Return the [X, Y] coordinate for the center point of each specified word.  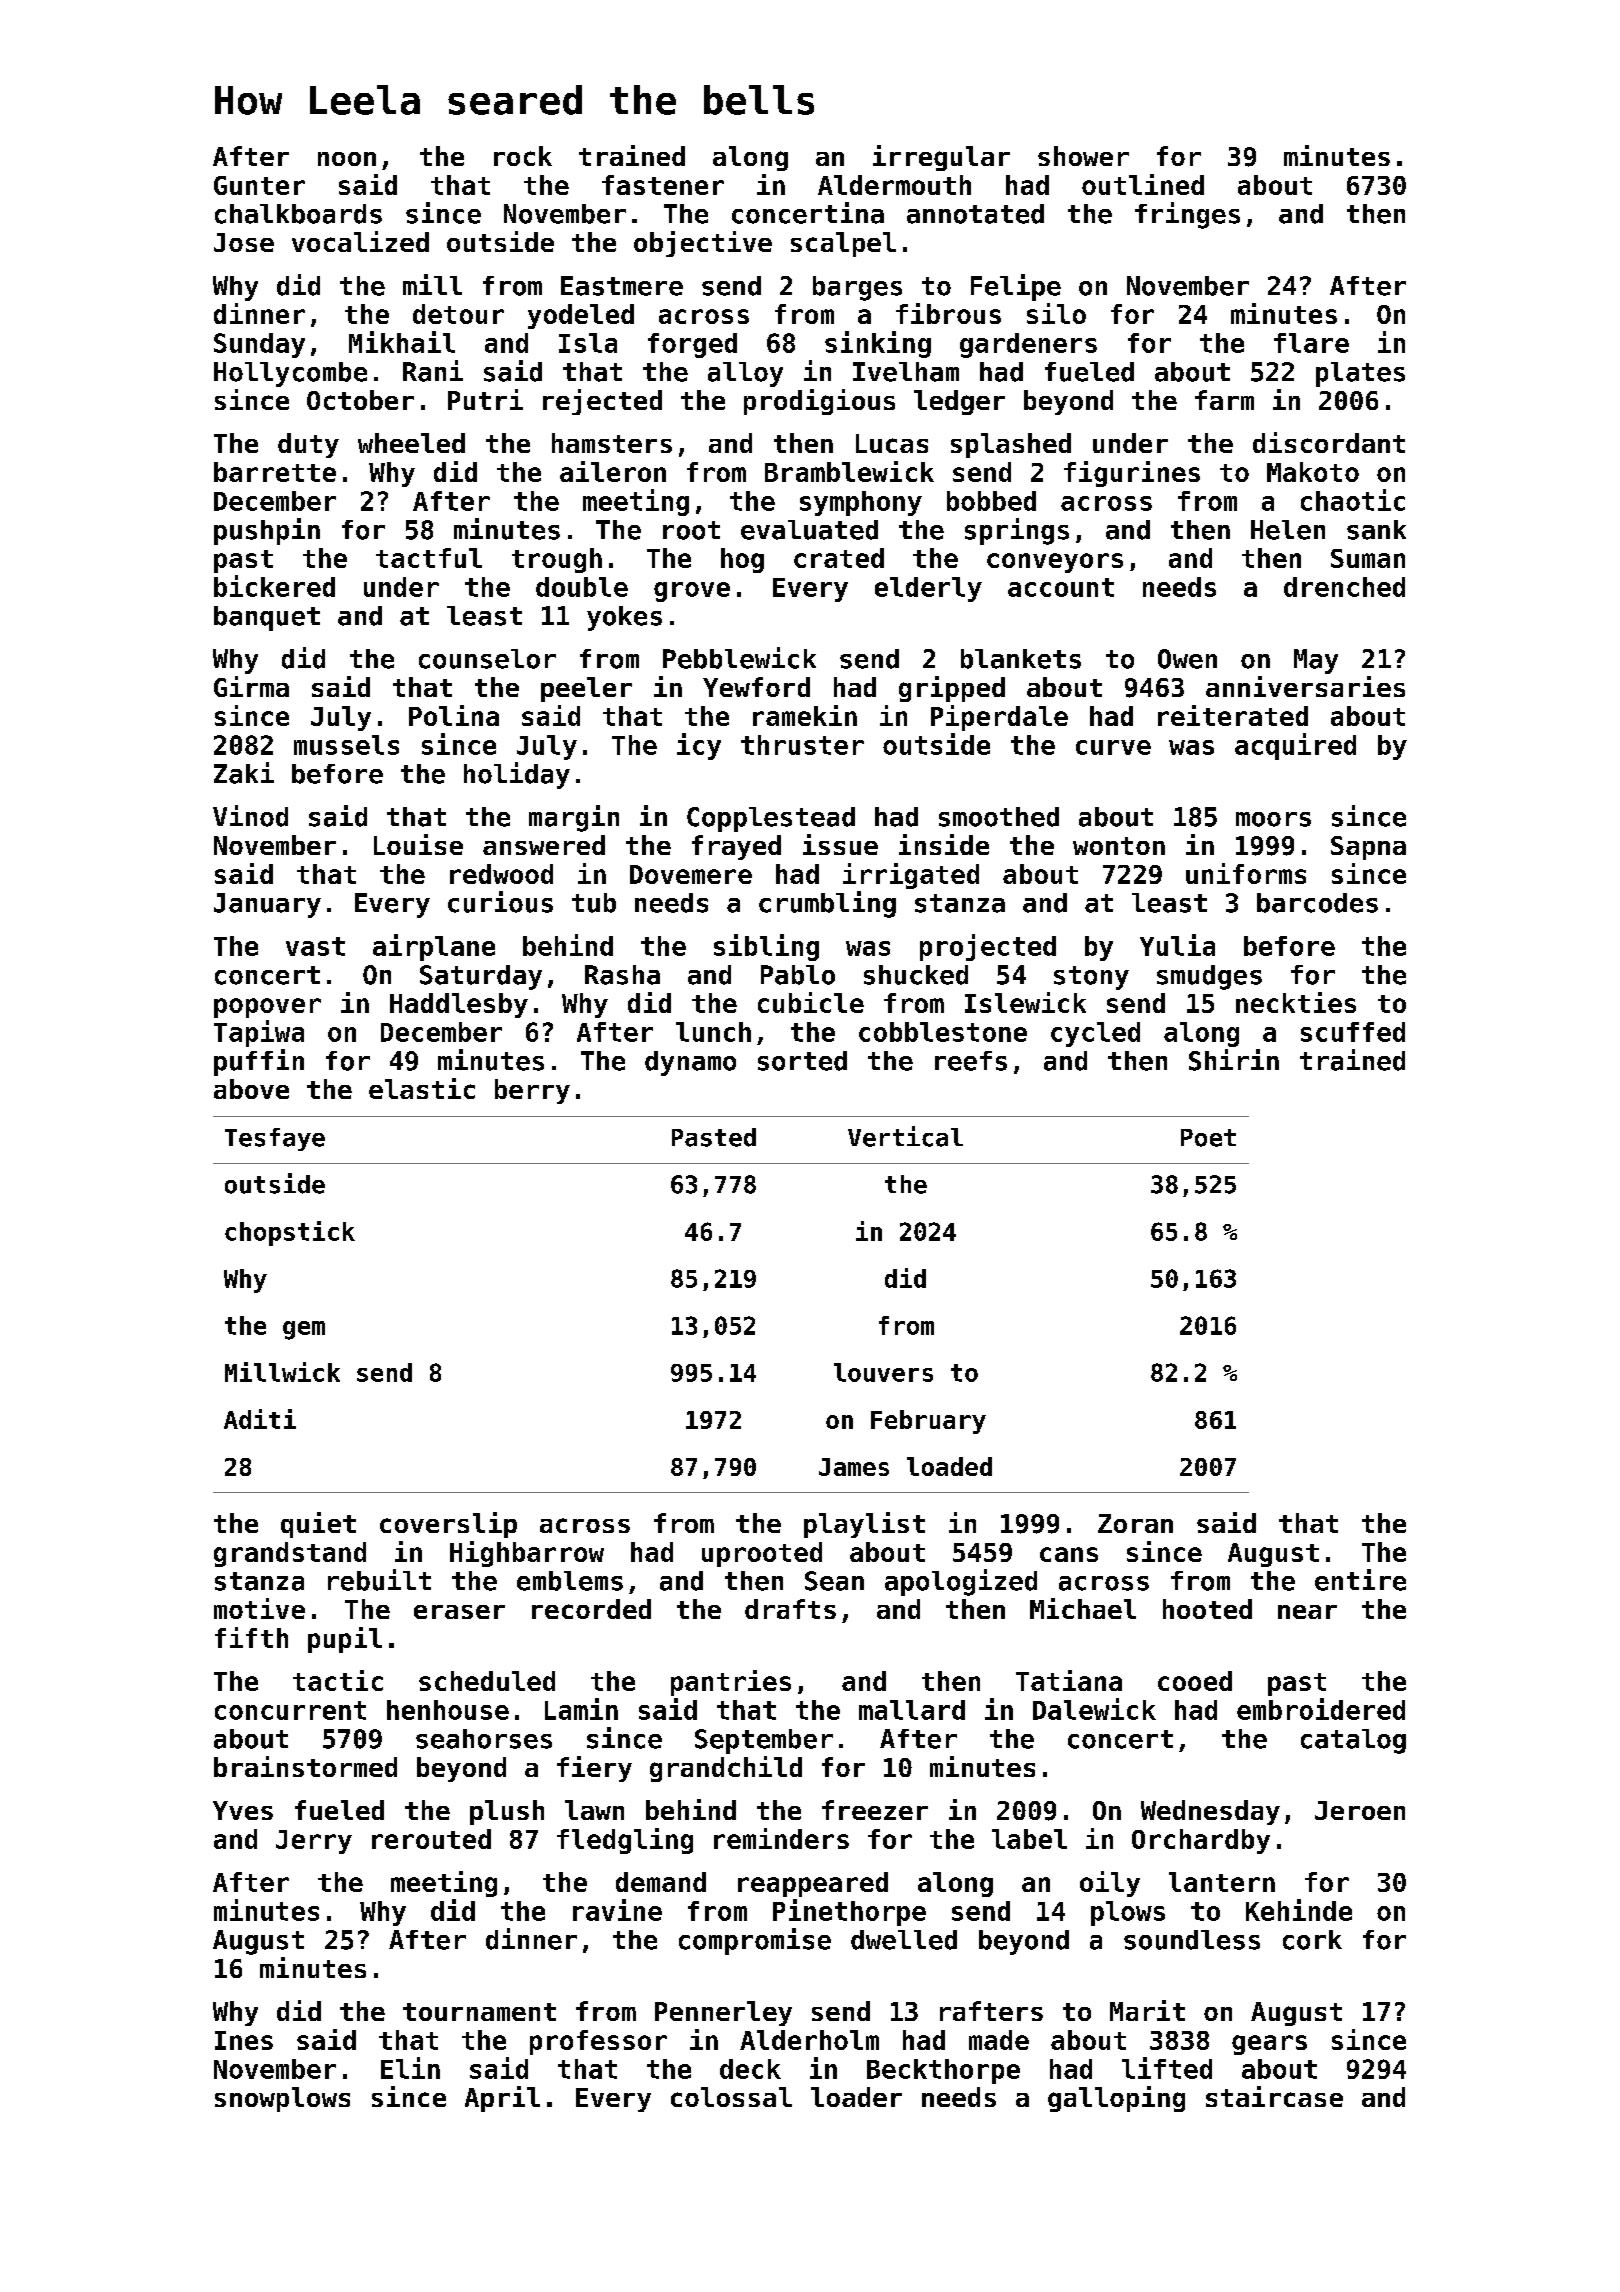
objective [703, 244]
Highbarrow [527, 1554]
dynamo [690, 1063]
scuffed [1353, 1032]
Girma [251, 686]
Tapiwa [259, 1033]
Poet [1208, 1138]
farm [1224, 400]
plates [1360, 374]
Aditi [260, 1419]
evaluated [809, 530]
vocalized [360, 241]
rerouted [431, 1839]
